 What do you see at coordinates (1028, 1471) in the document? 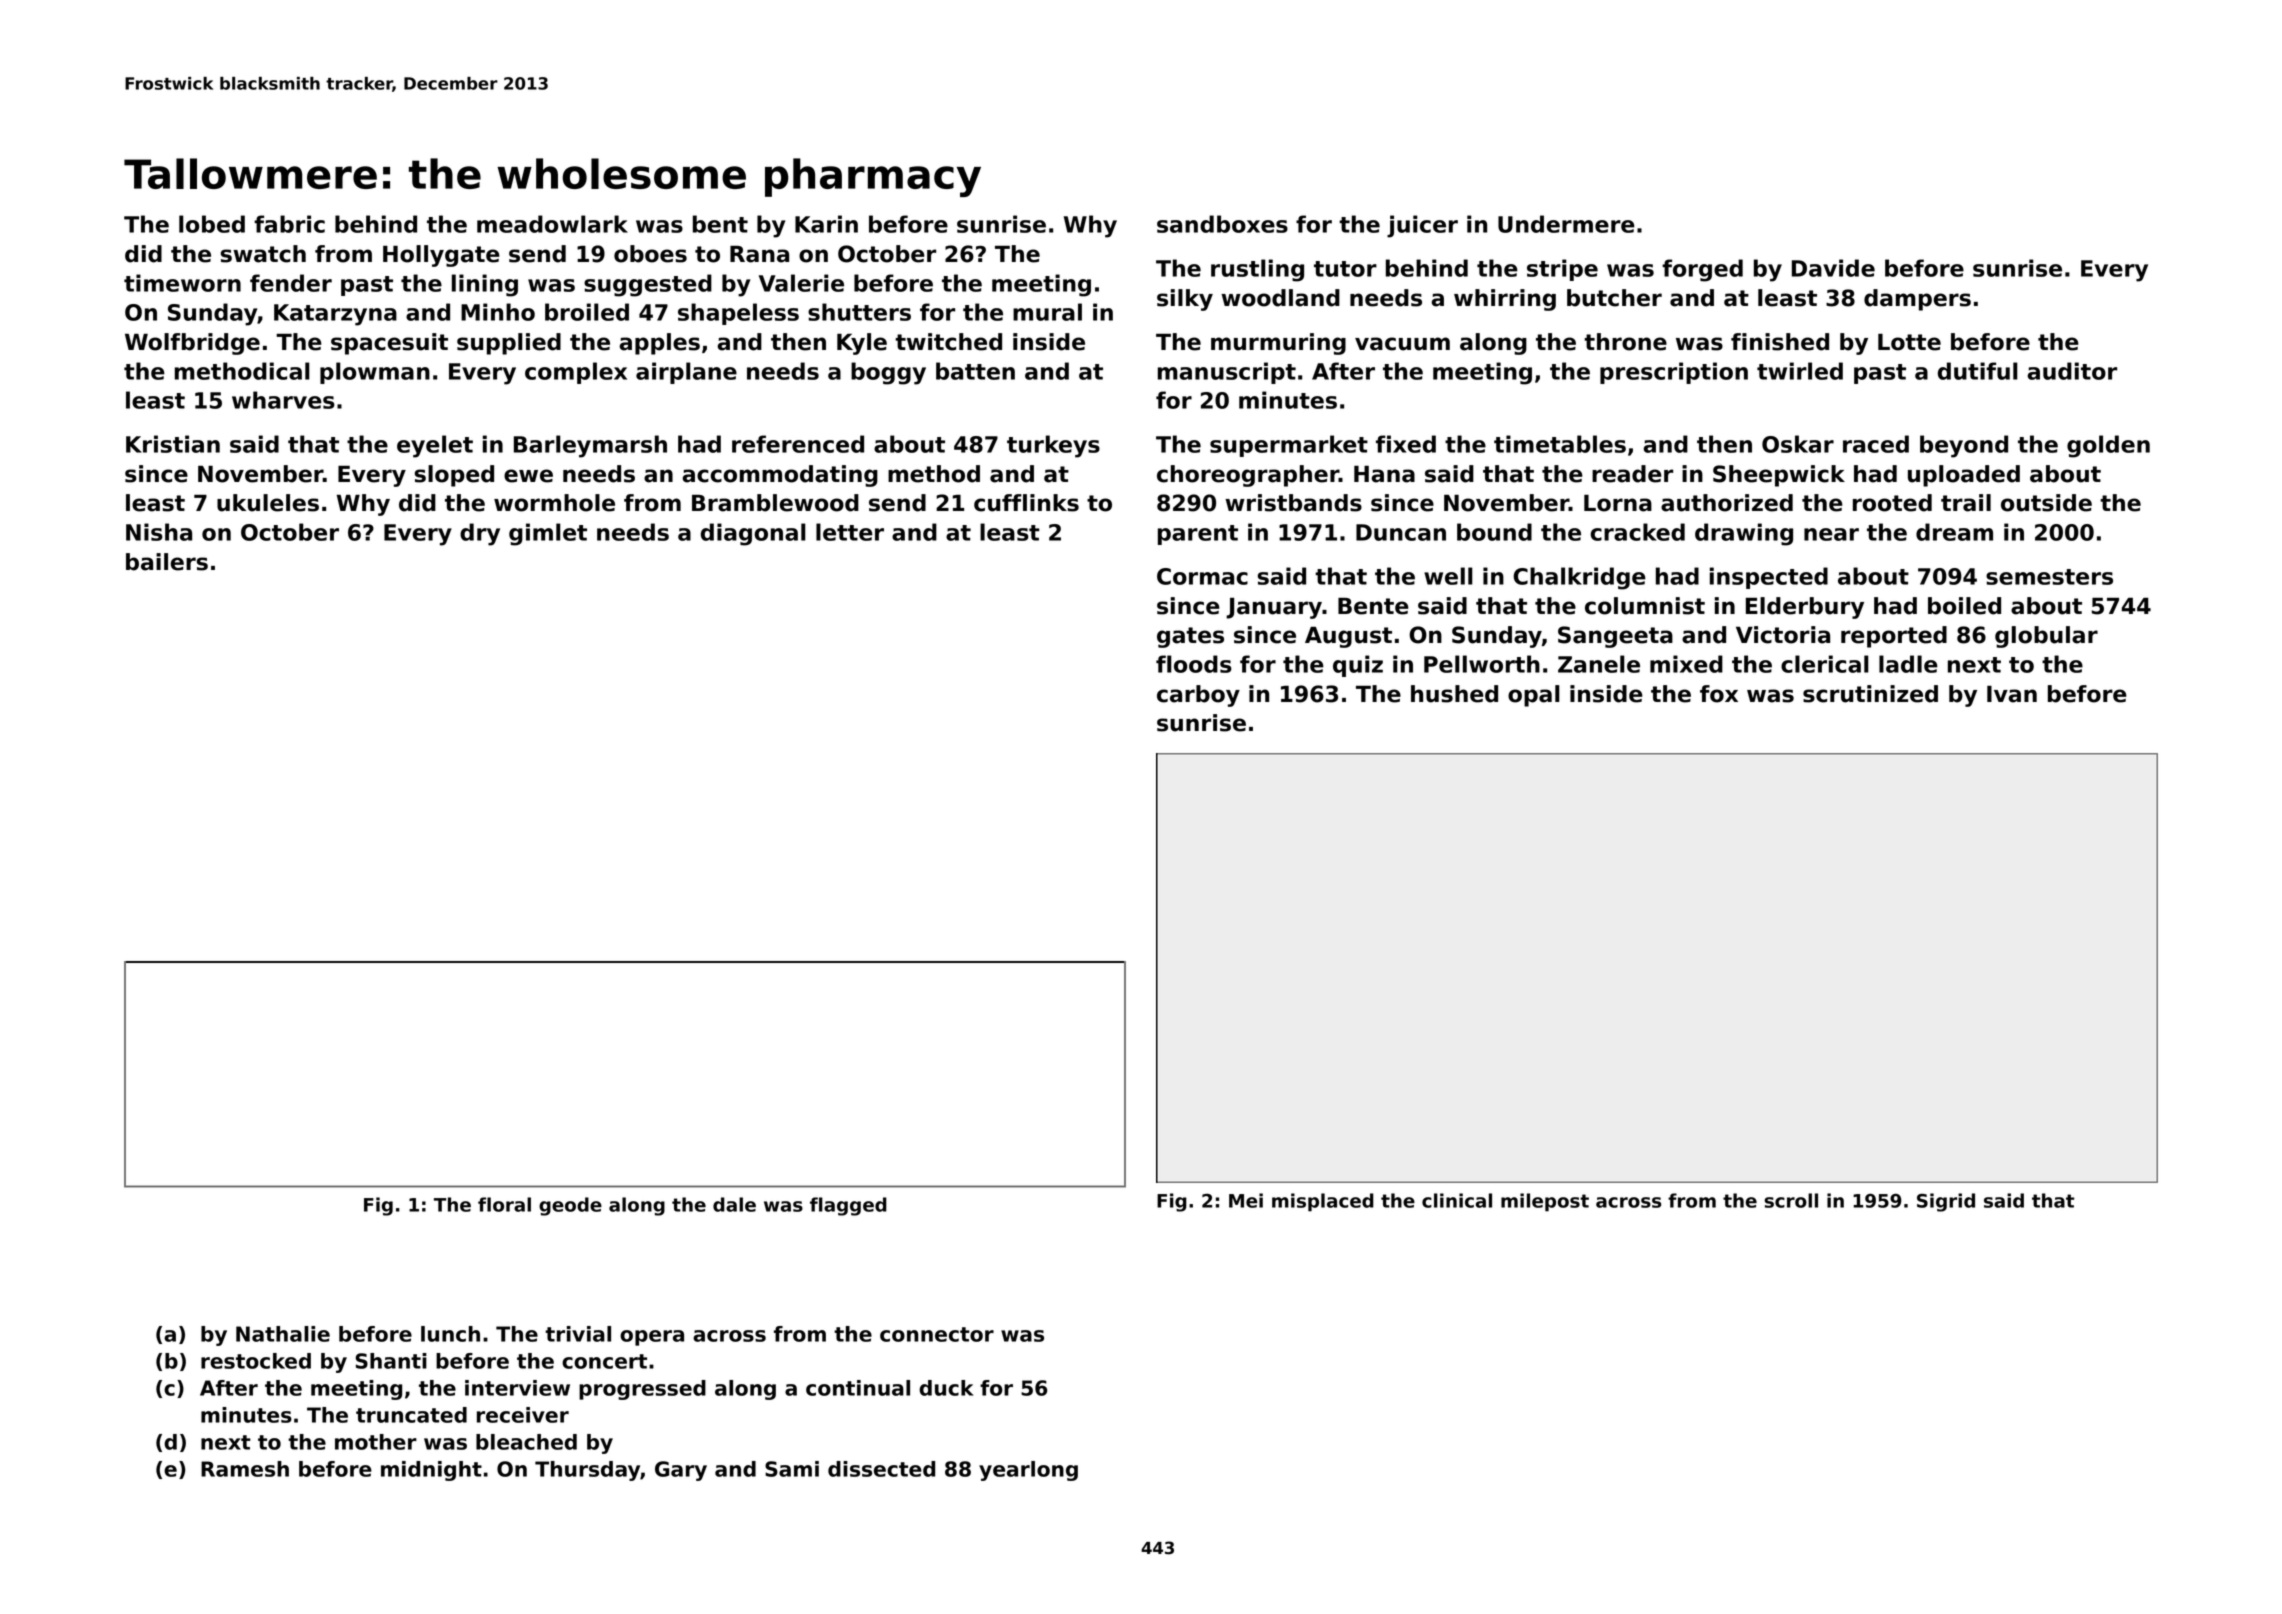
I see `yearlong` at bounding box center [1028, 1471].
